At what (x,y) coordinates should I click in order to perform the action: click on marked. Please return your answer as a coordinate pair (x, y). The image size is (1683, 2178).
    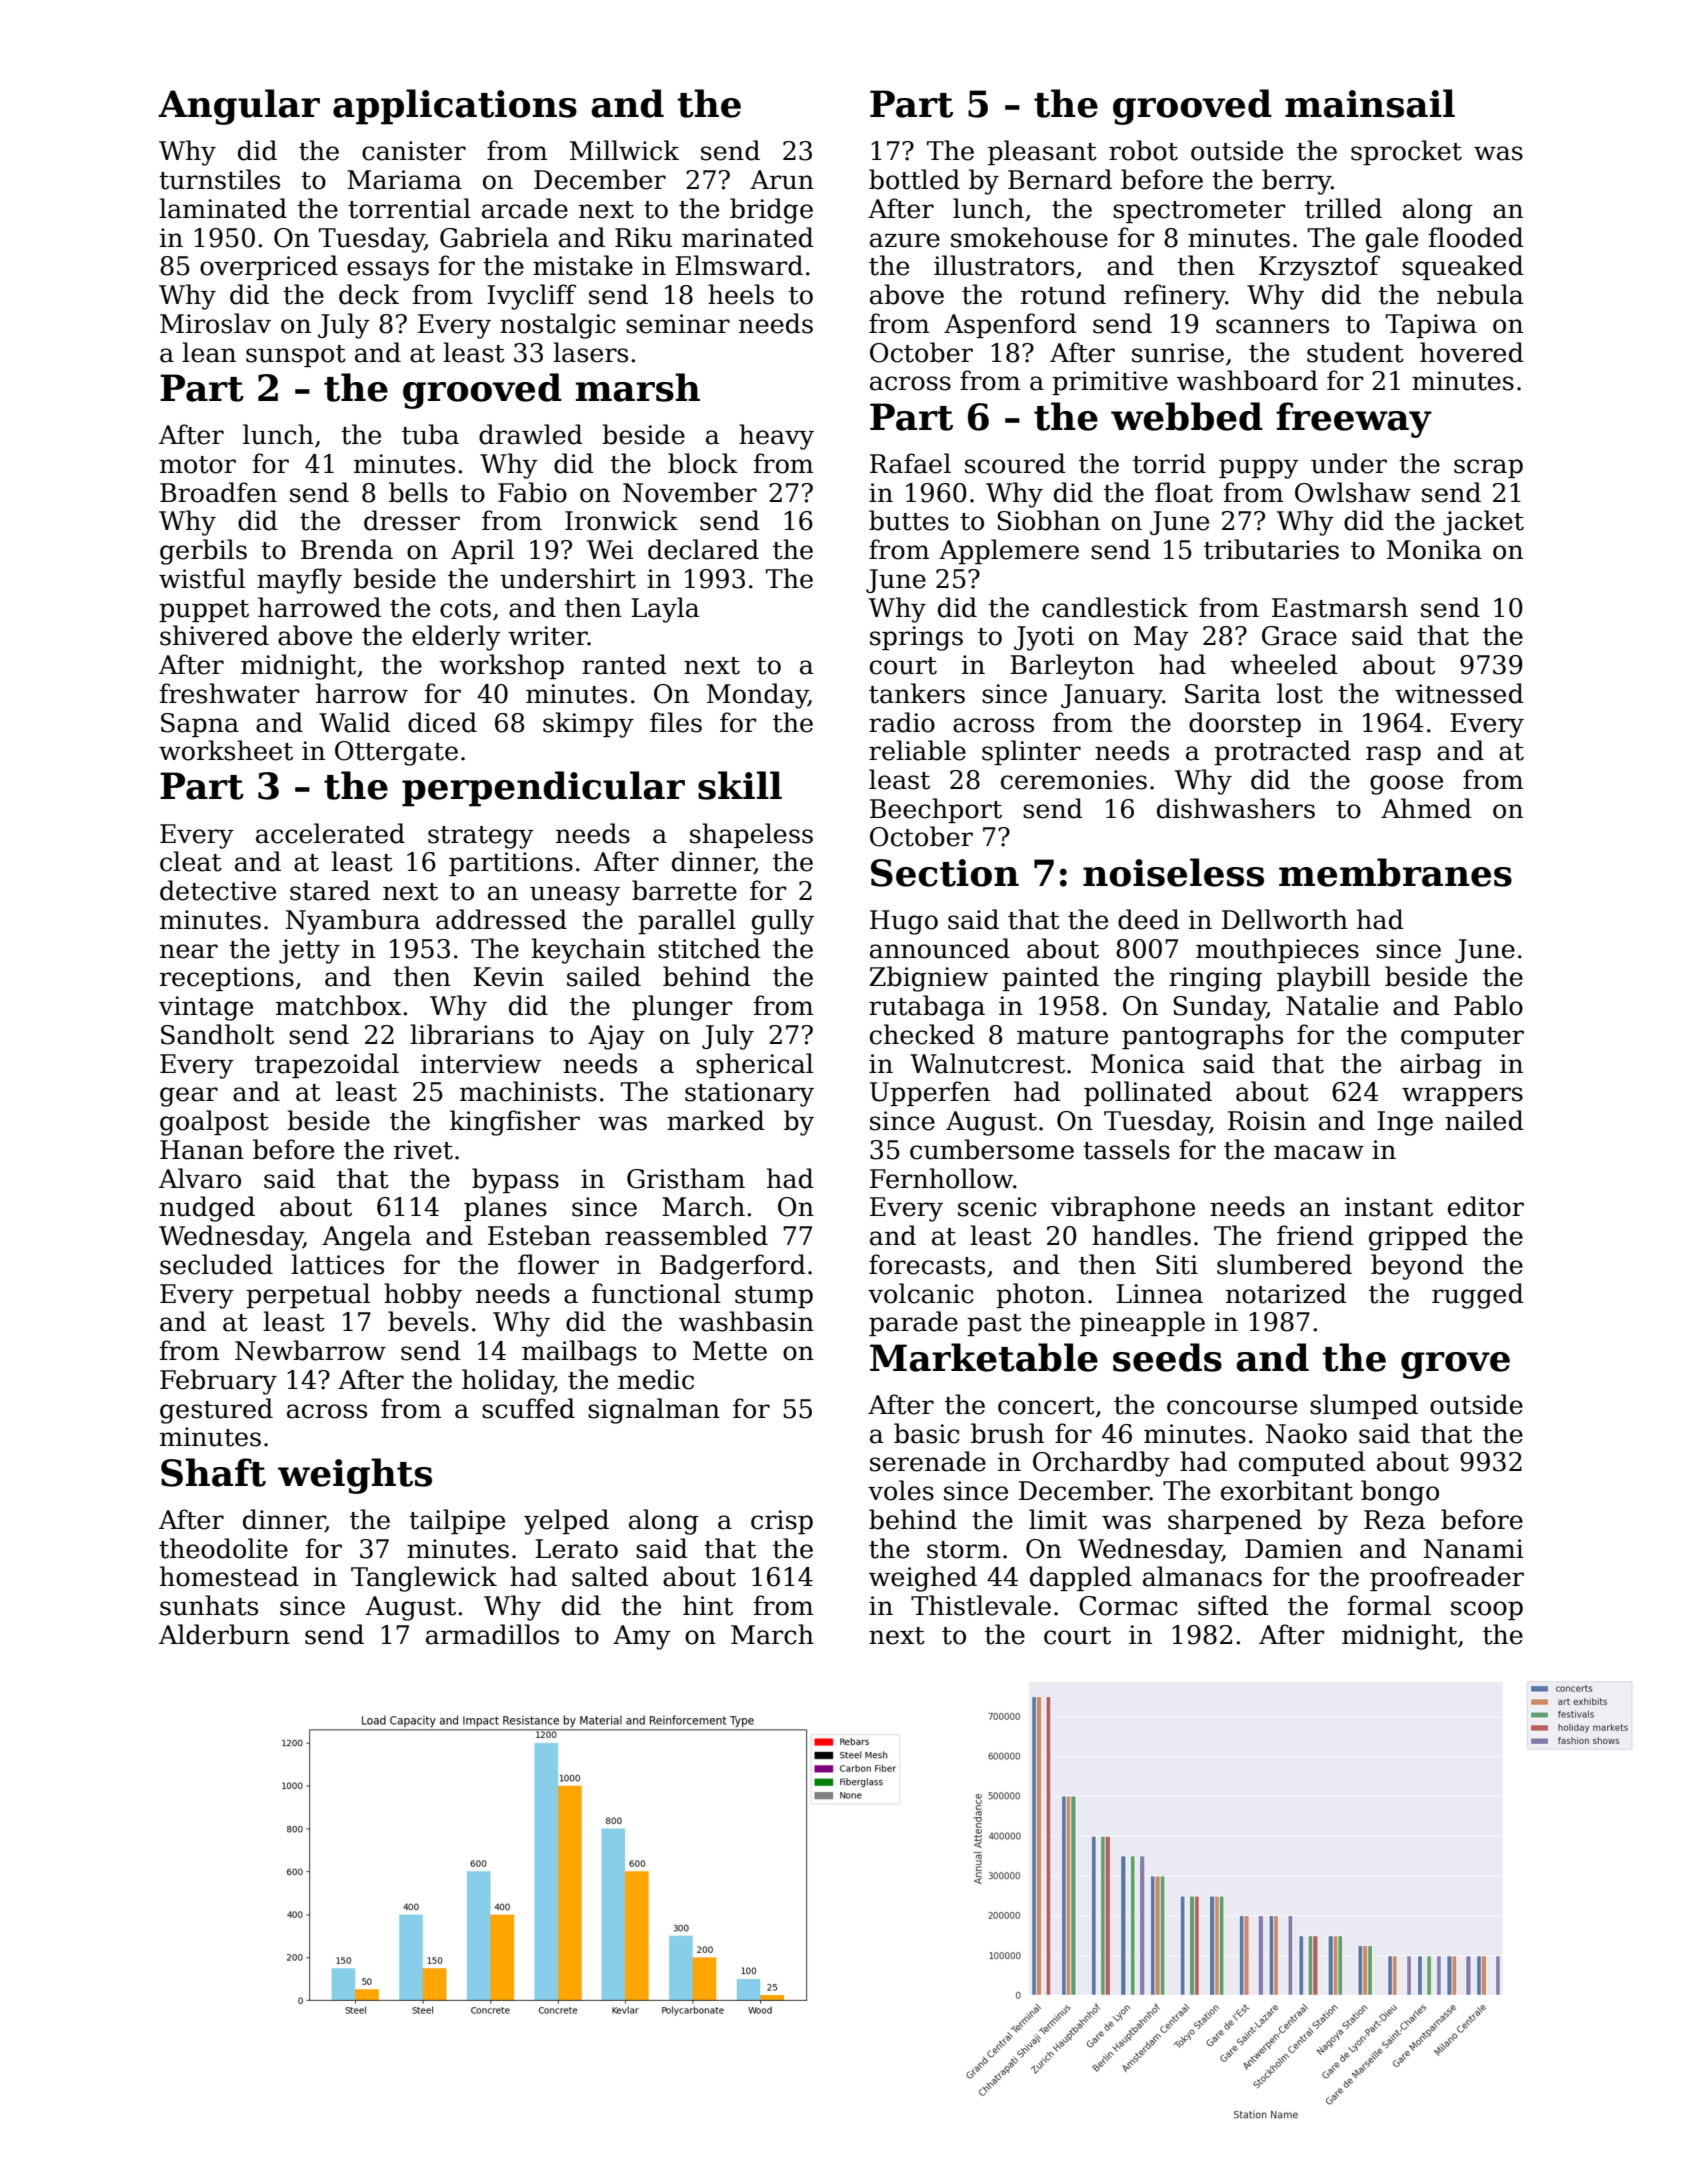
    Looking at the image, I should click on (716, 1120).
